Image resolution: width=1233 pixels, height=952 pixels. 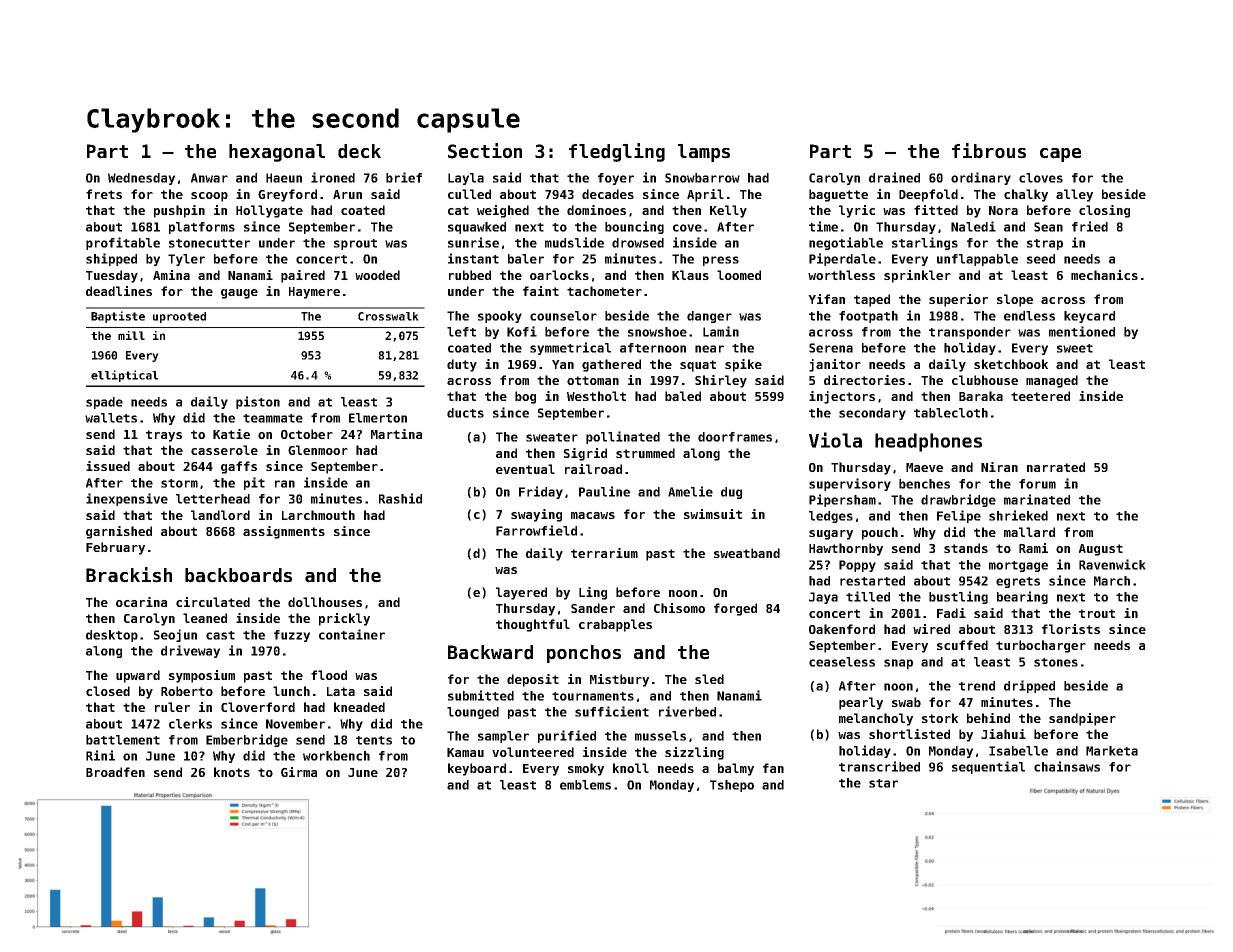 I want to click on Broadfen, so click(x=115, y=772).
